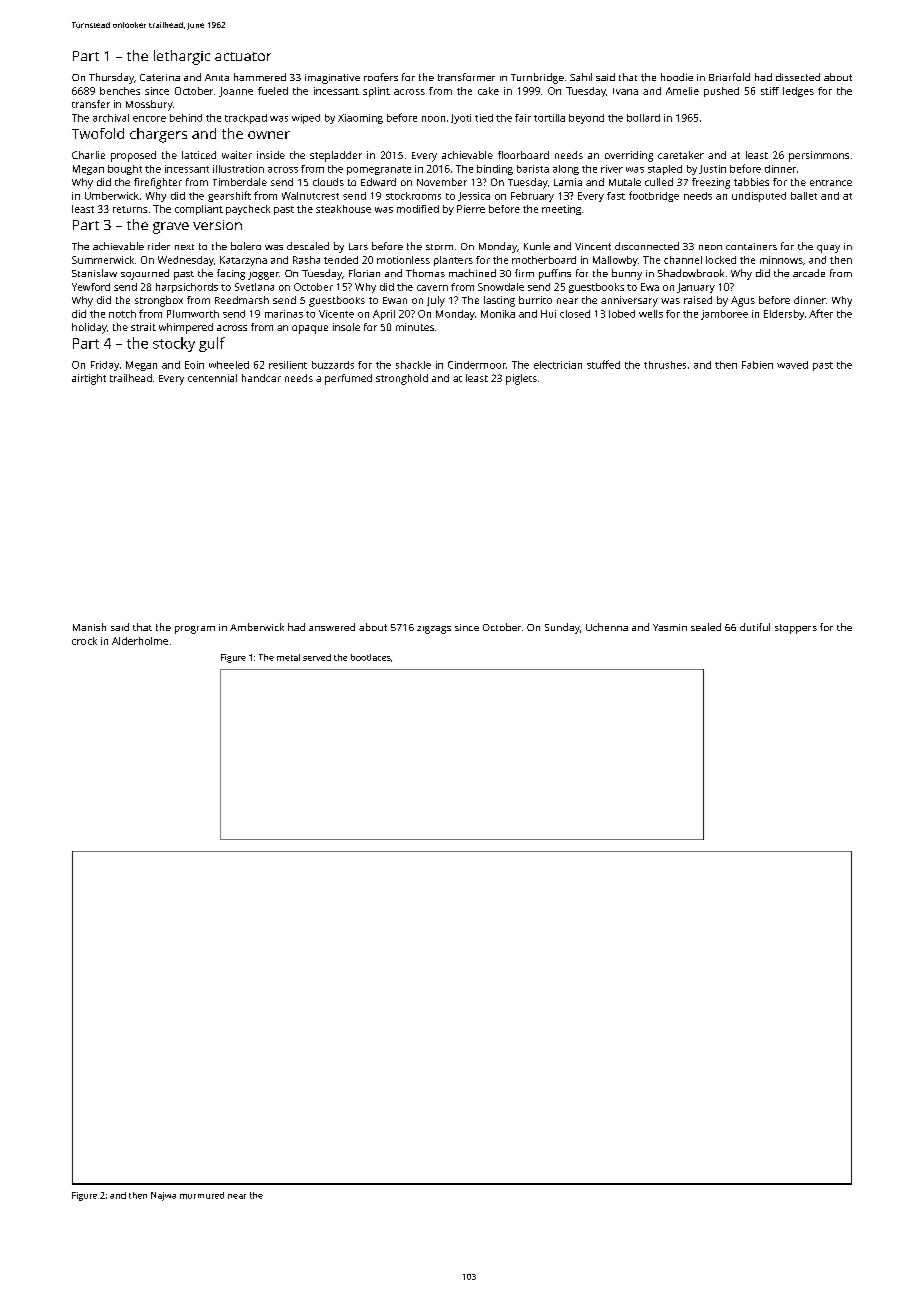  I want to click on sealed, so click(706, 627).
